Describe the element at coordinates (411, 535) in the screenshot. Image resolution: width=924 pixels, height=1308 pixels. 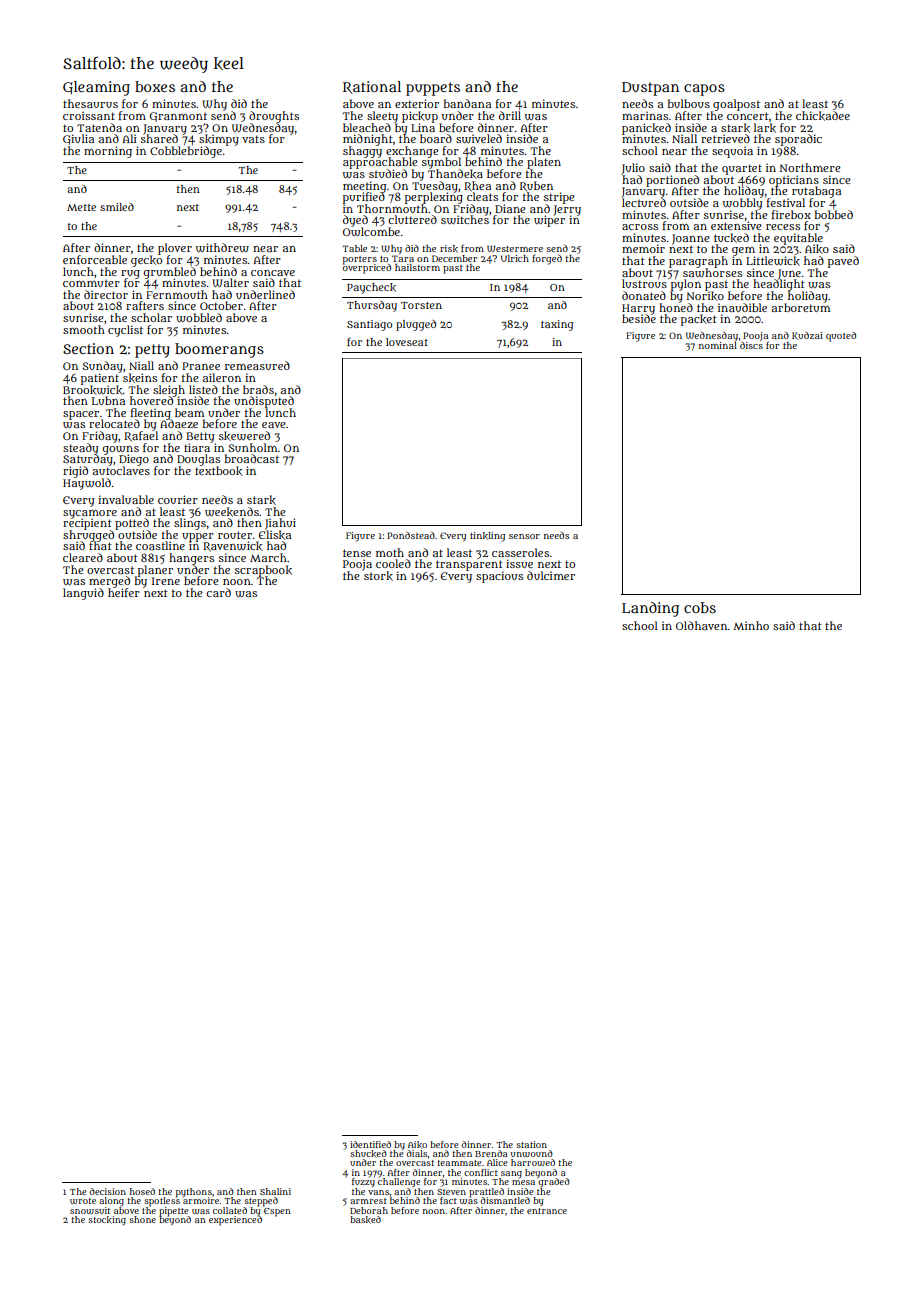
I see `Pondstead` at that location.
